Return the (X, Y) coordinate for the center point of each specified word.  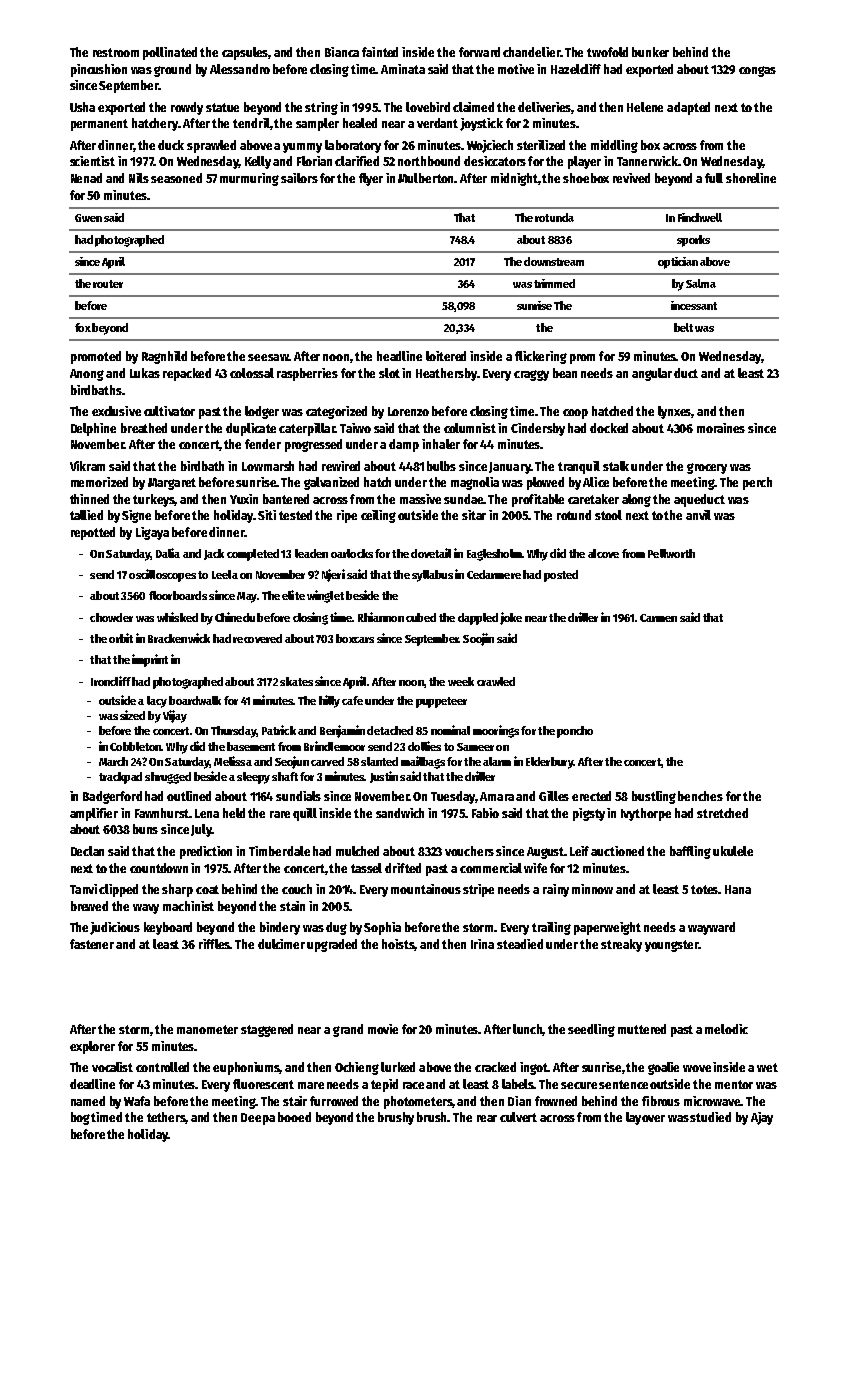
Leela (225, 574)
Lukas (145, 373)
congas (757, 71)
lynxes (675, 412)
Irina (482, 944)
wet (767, 1067)
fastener (92, 944)
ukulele (733, 851)
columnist (470, 428)
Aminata (403, 69)
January (510, 468)
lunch (528, 1030)
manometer (207, 1029)
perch (757, 483)
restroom (116, 52)
